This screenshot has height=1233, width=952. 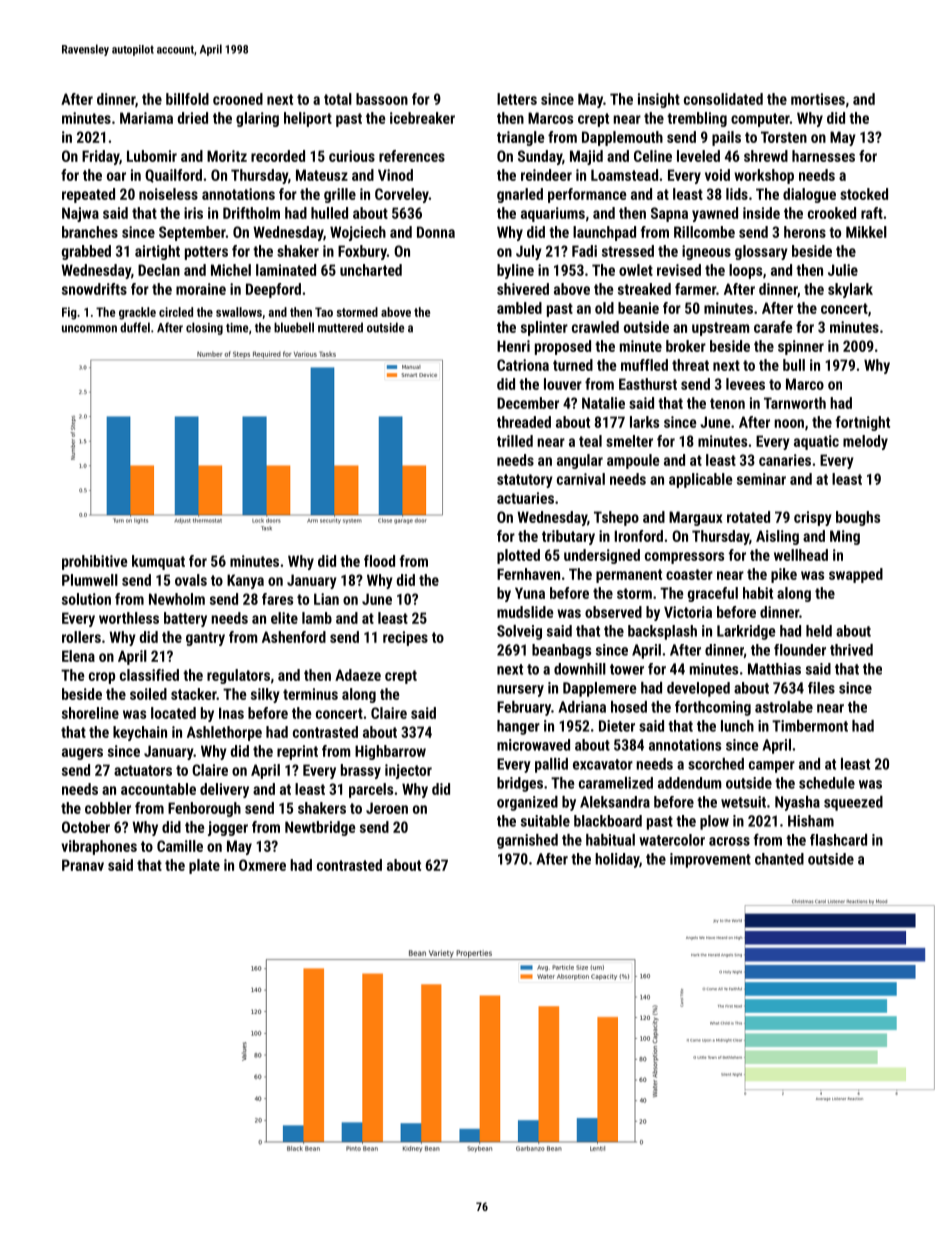 What do you see at coordinates (251, 213) in the screenshot?
I see `Driftholm` at bounding box center [251, 213].
